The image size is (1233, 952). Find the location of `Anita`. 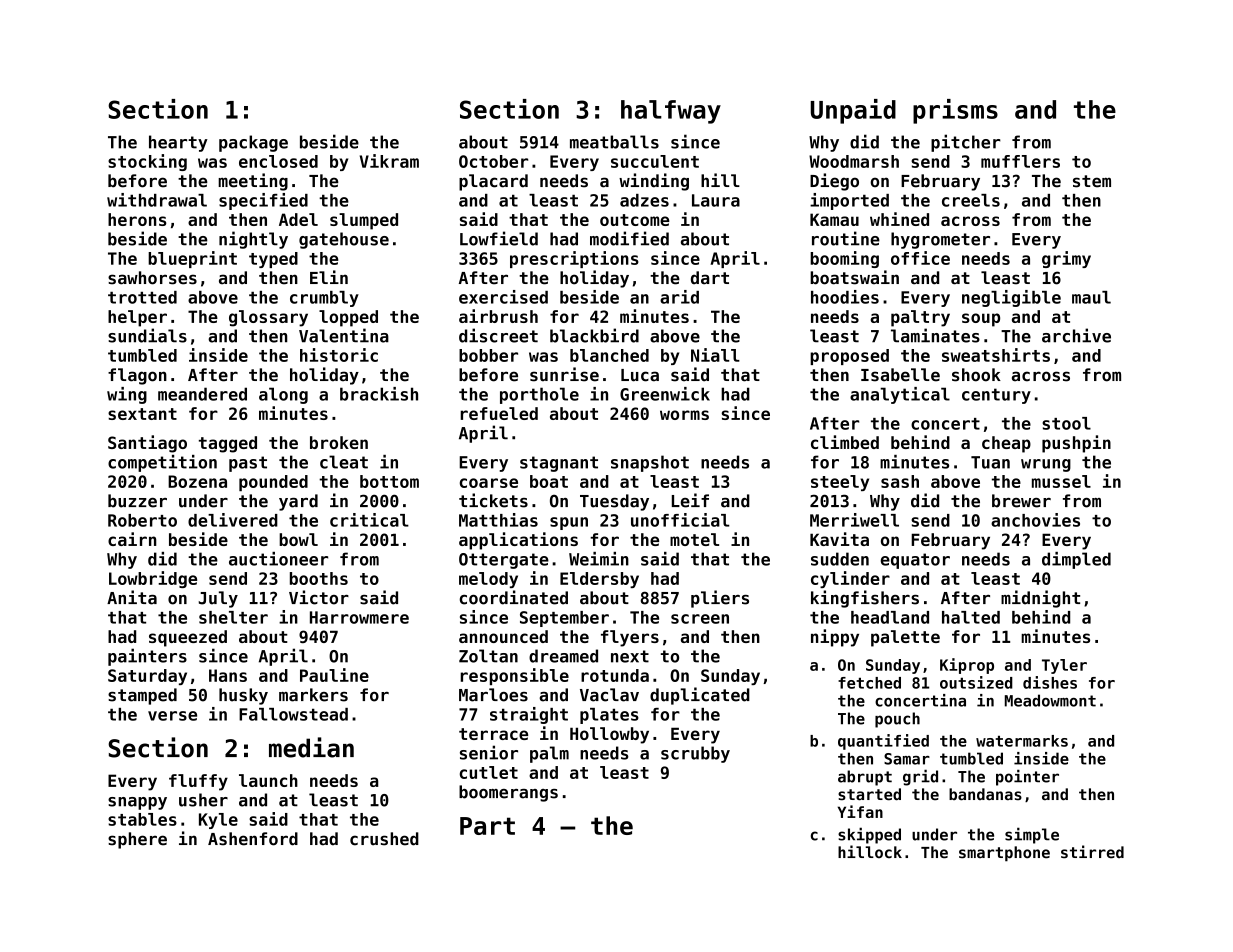

Anita is located at coordinates (132, 597).
